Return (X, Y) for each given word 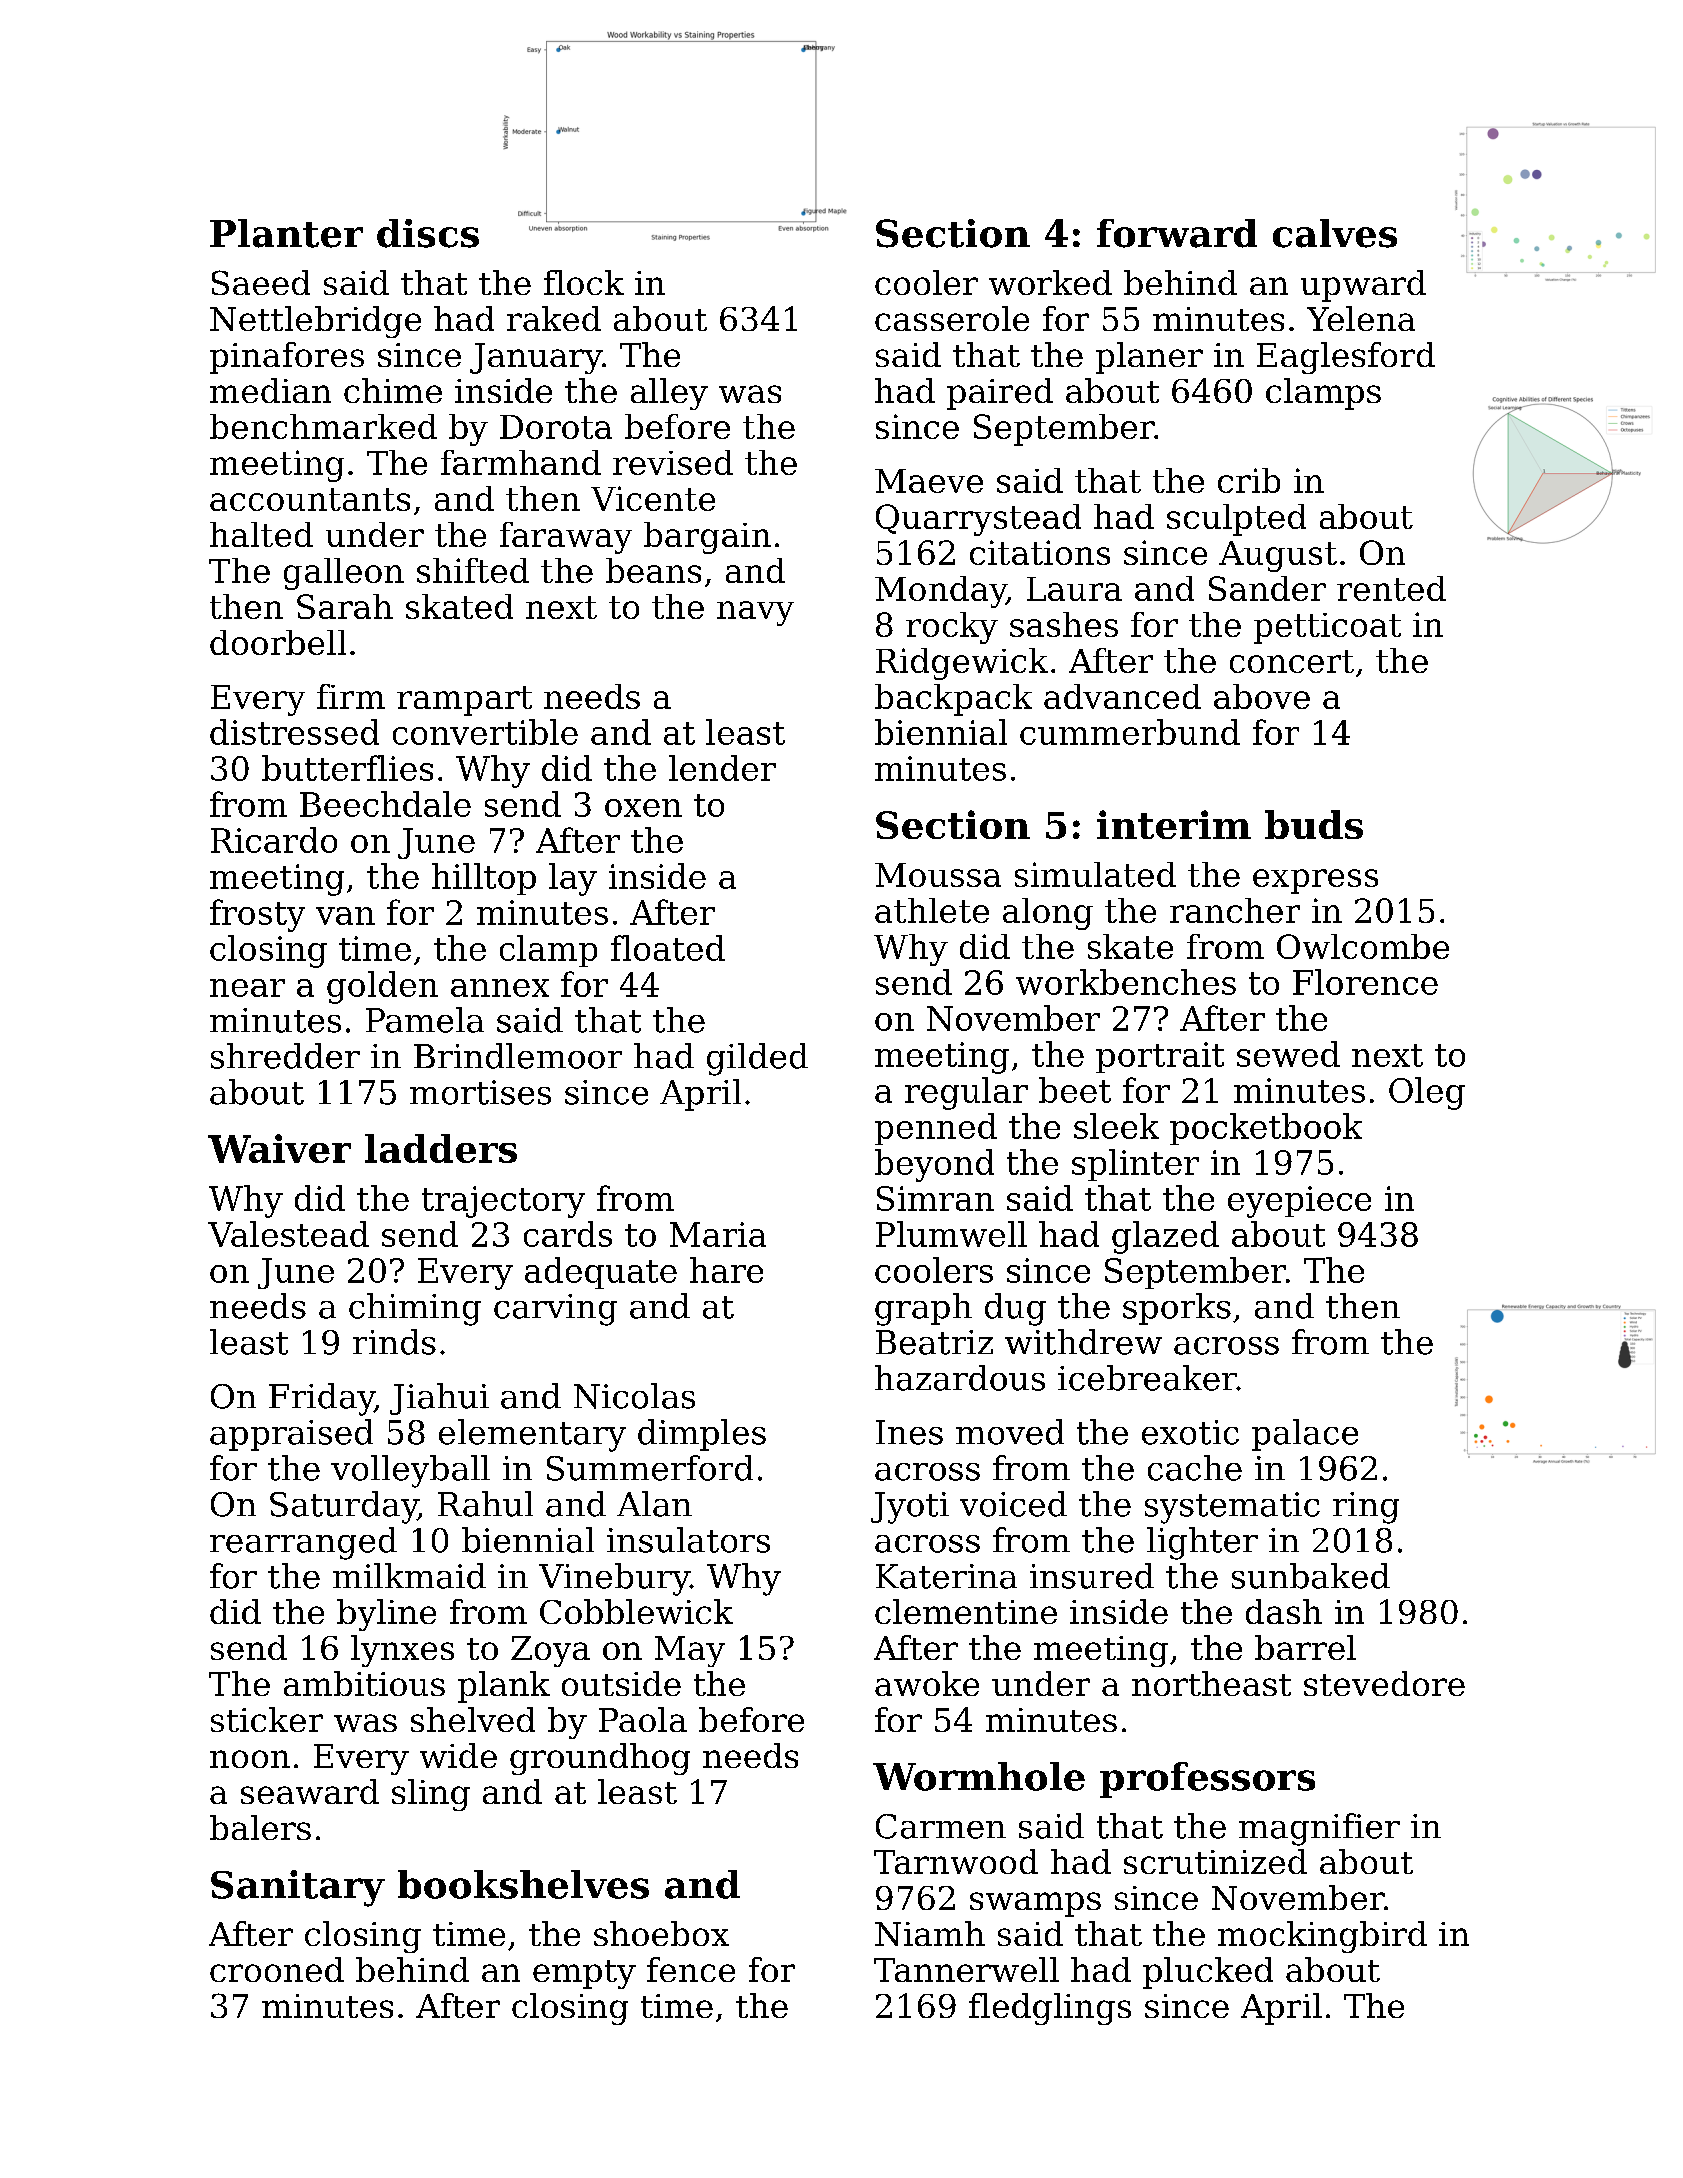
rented (1391, 588)
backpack (953, 700)
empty (584, 1974)
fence (691, 1969)
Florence (1365, 982)
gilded (757, 1059)
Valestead (288, 1234)
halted (261, 534)
